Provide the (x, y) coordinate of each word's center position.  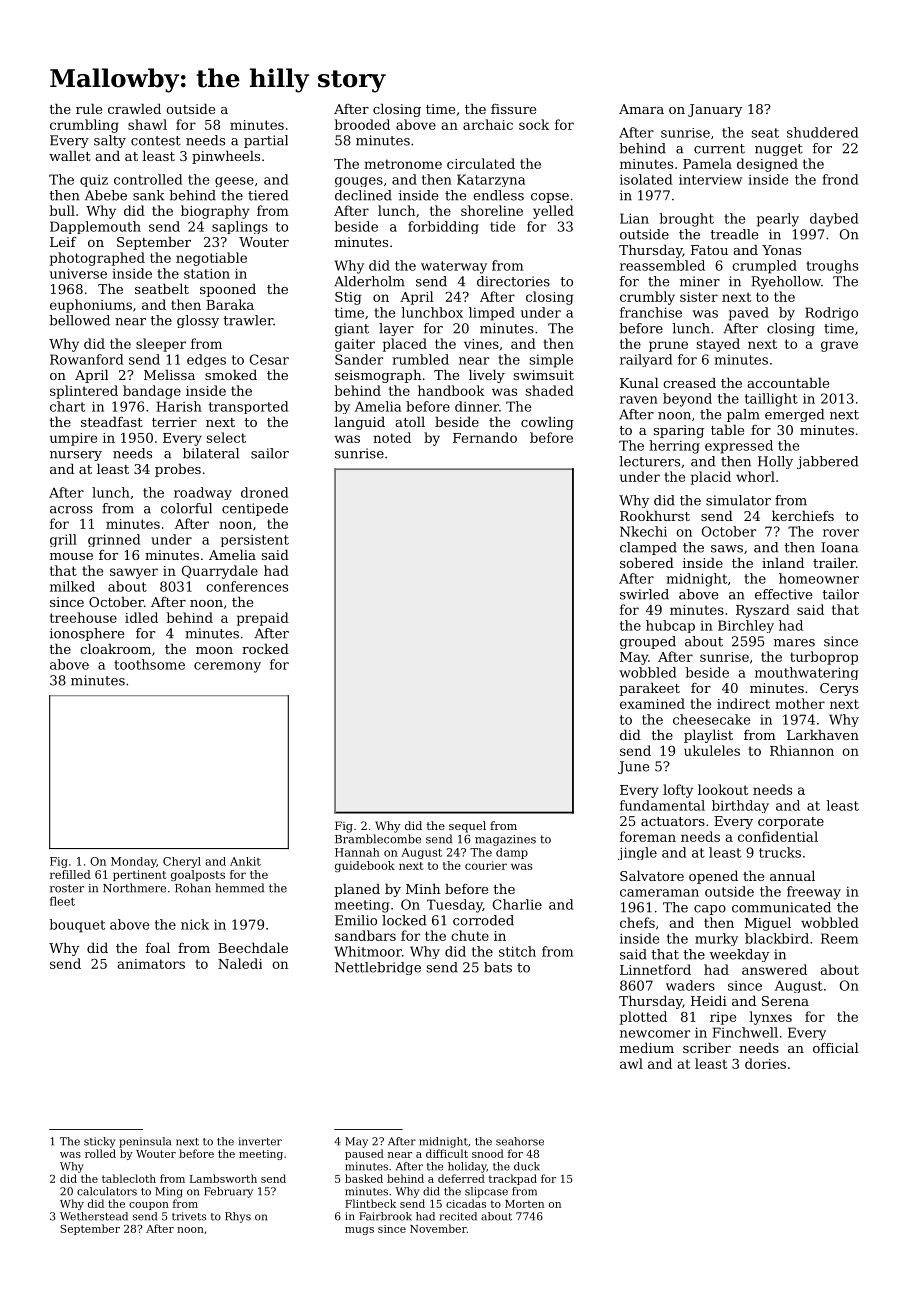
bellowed (79, 320)
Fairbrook (385, 1216)
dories (765, 1063)
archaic (488, 124)
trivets (189, 1216)
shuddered (822, 132)
